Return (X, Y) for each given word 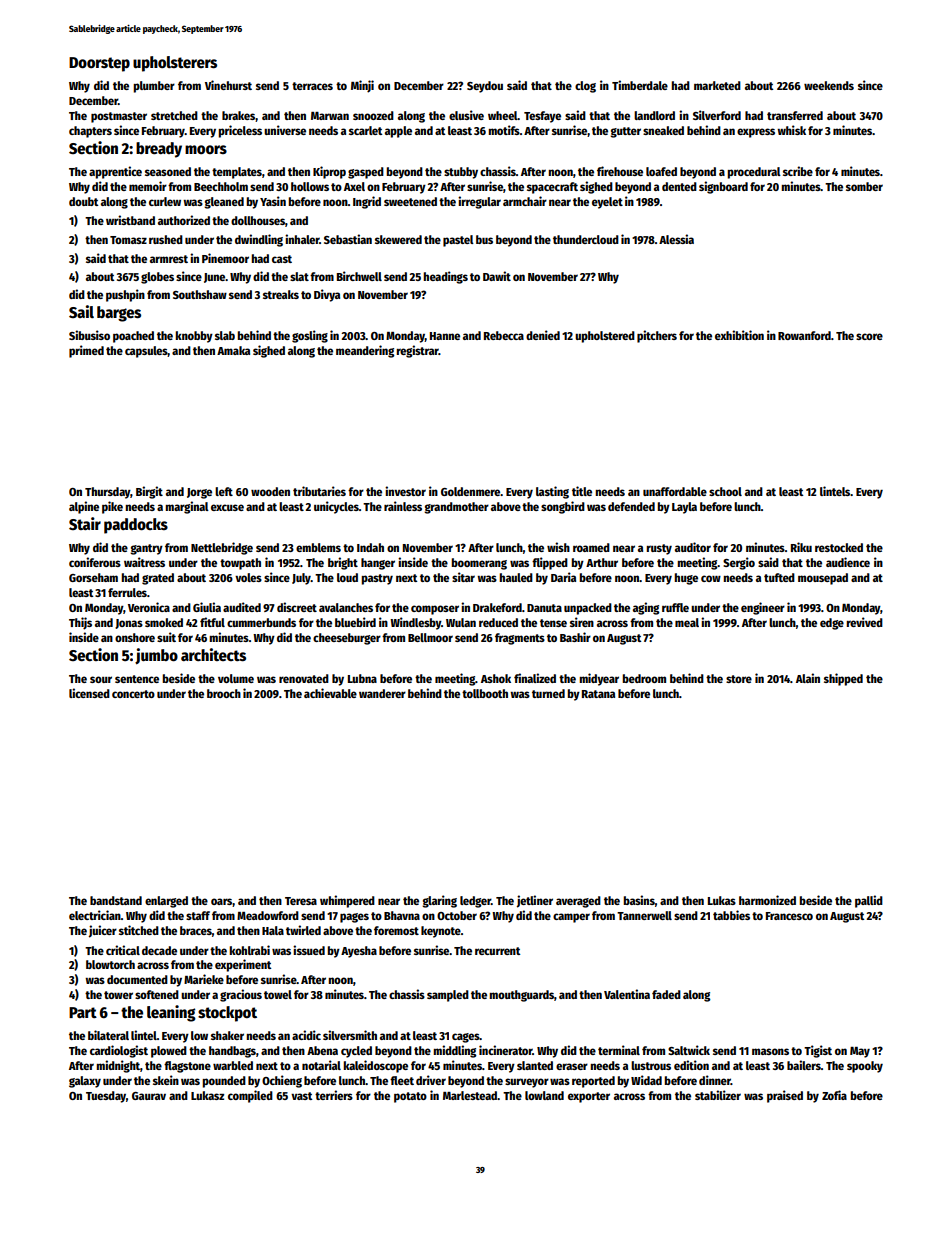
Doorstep (99, 64)
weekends (829, 85)
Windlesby (415, 623)
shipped (843, 679)
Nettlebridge (222, 548)
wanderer (382, 693)
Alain (808, 678)
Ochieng (282, 1081)
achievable (330, 693)
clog (585, 87)
